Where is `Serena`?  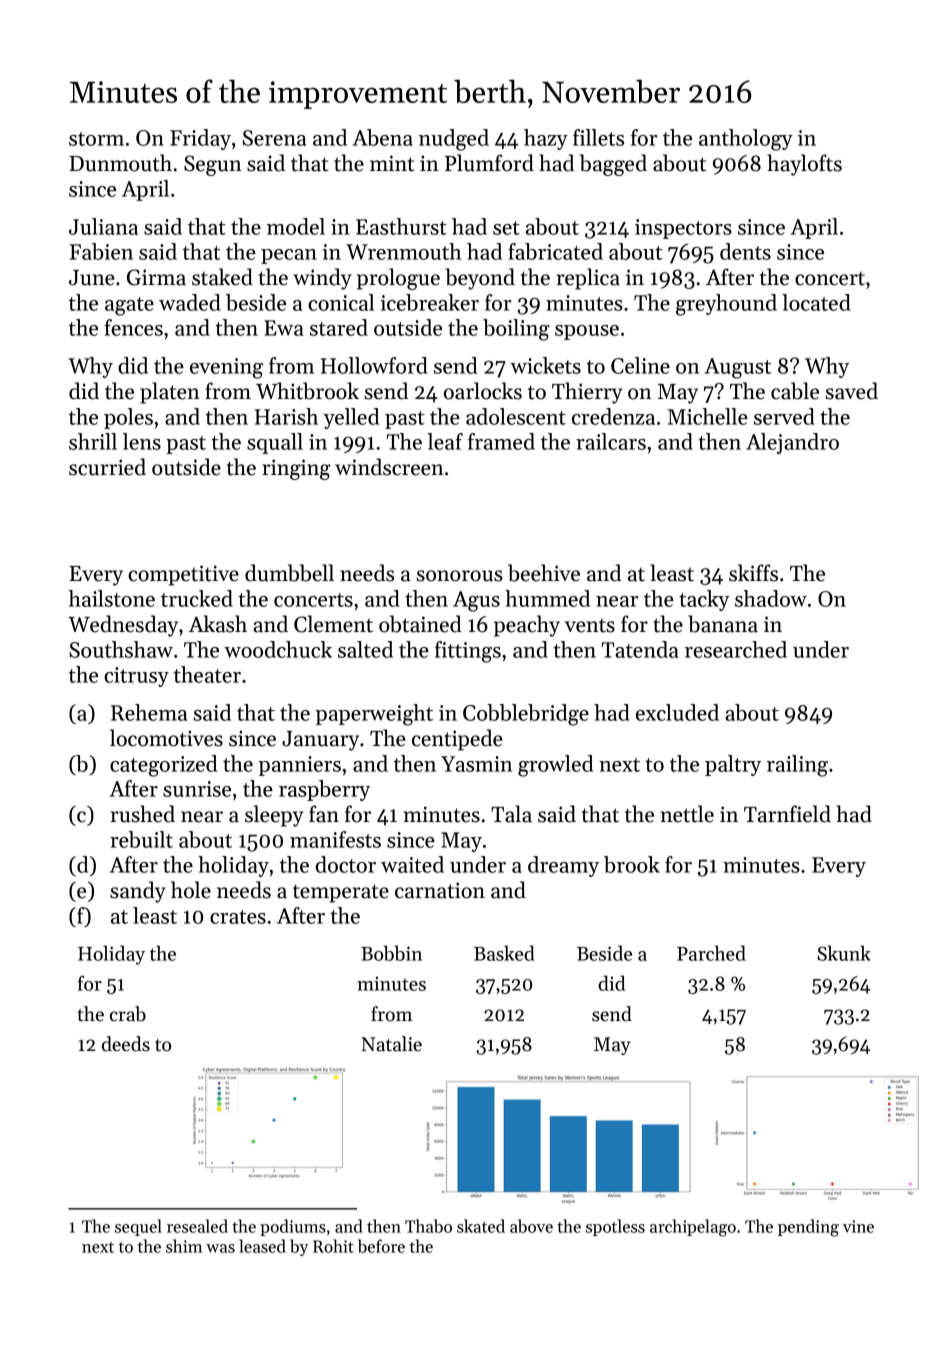 Serena is located at coordinates (274, 138).
